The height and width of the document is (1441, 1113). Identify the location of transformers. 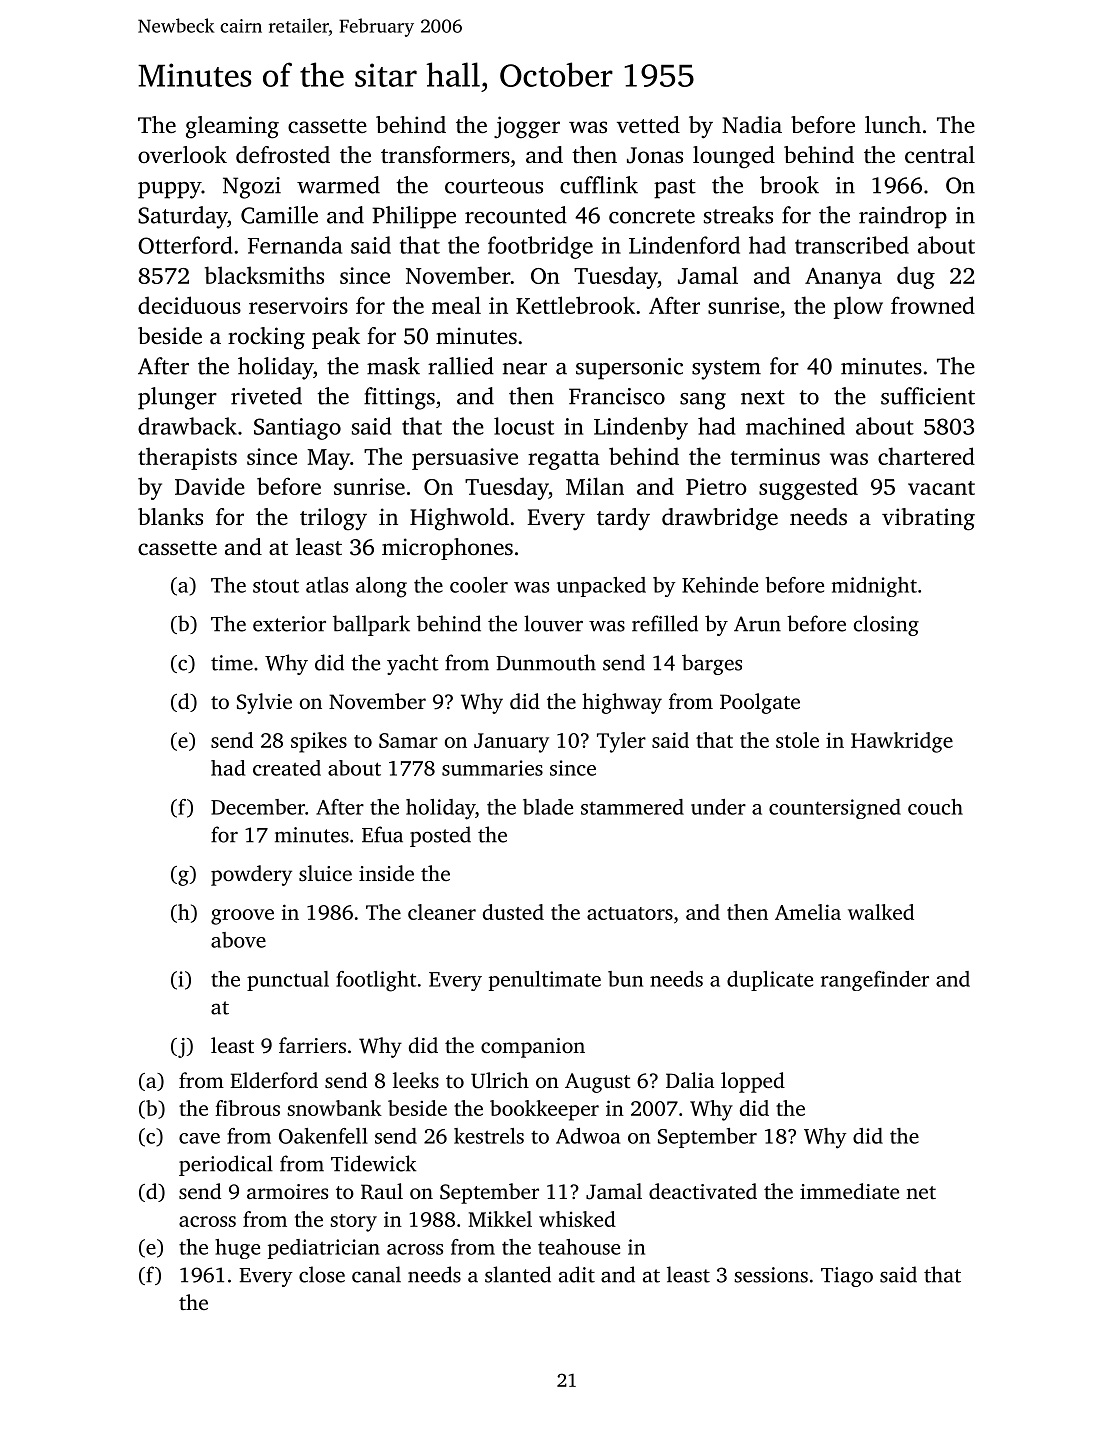
(445, 155).
